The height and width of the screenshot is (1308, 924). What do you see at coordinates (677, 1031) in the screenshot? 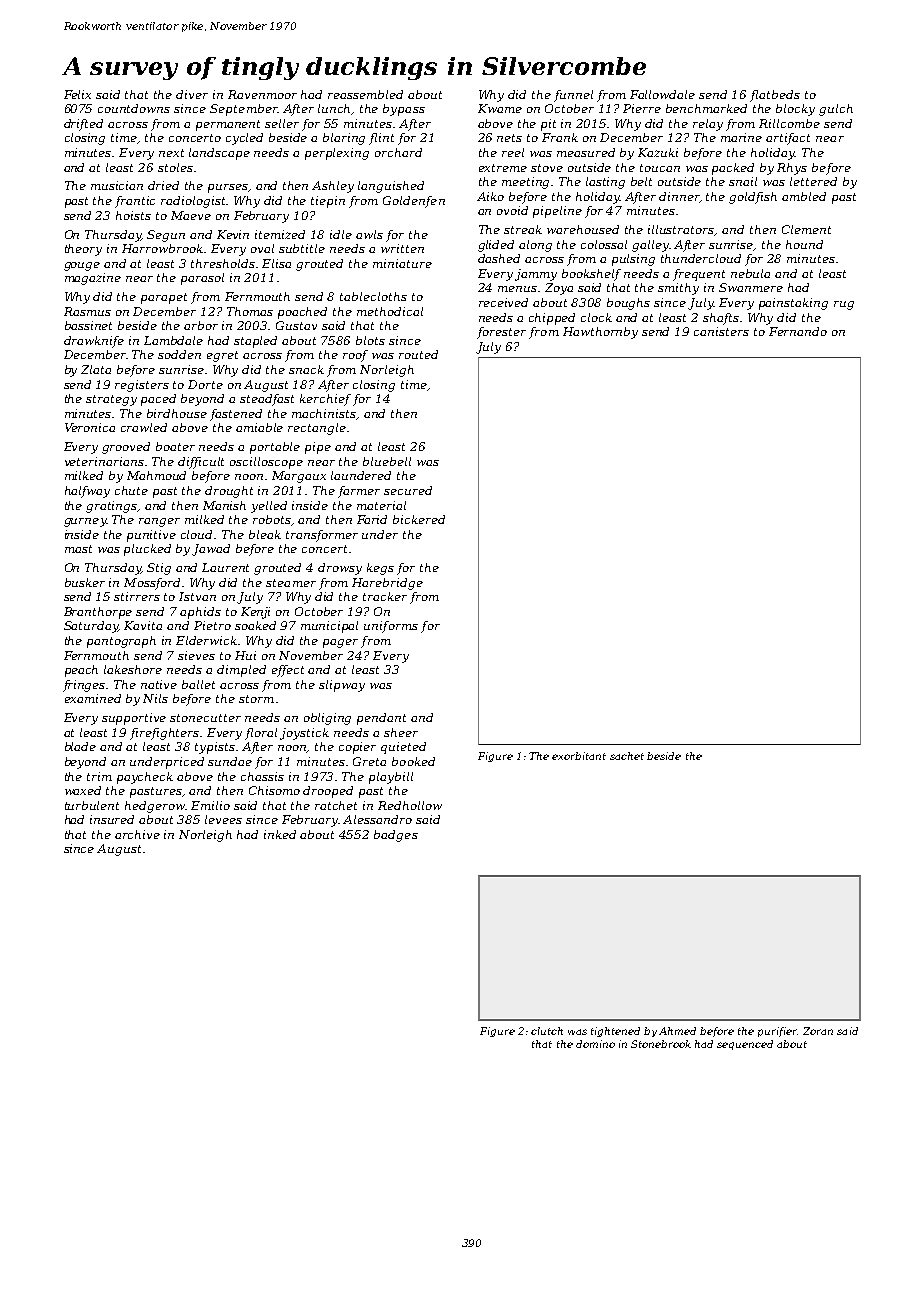
I see `Ahmed` at bounding box center [677, 1031].
